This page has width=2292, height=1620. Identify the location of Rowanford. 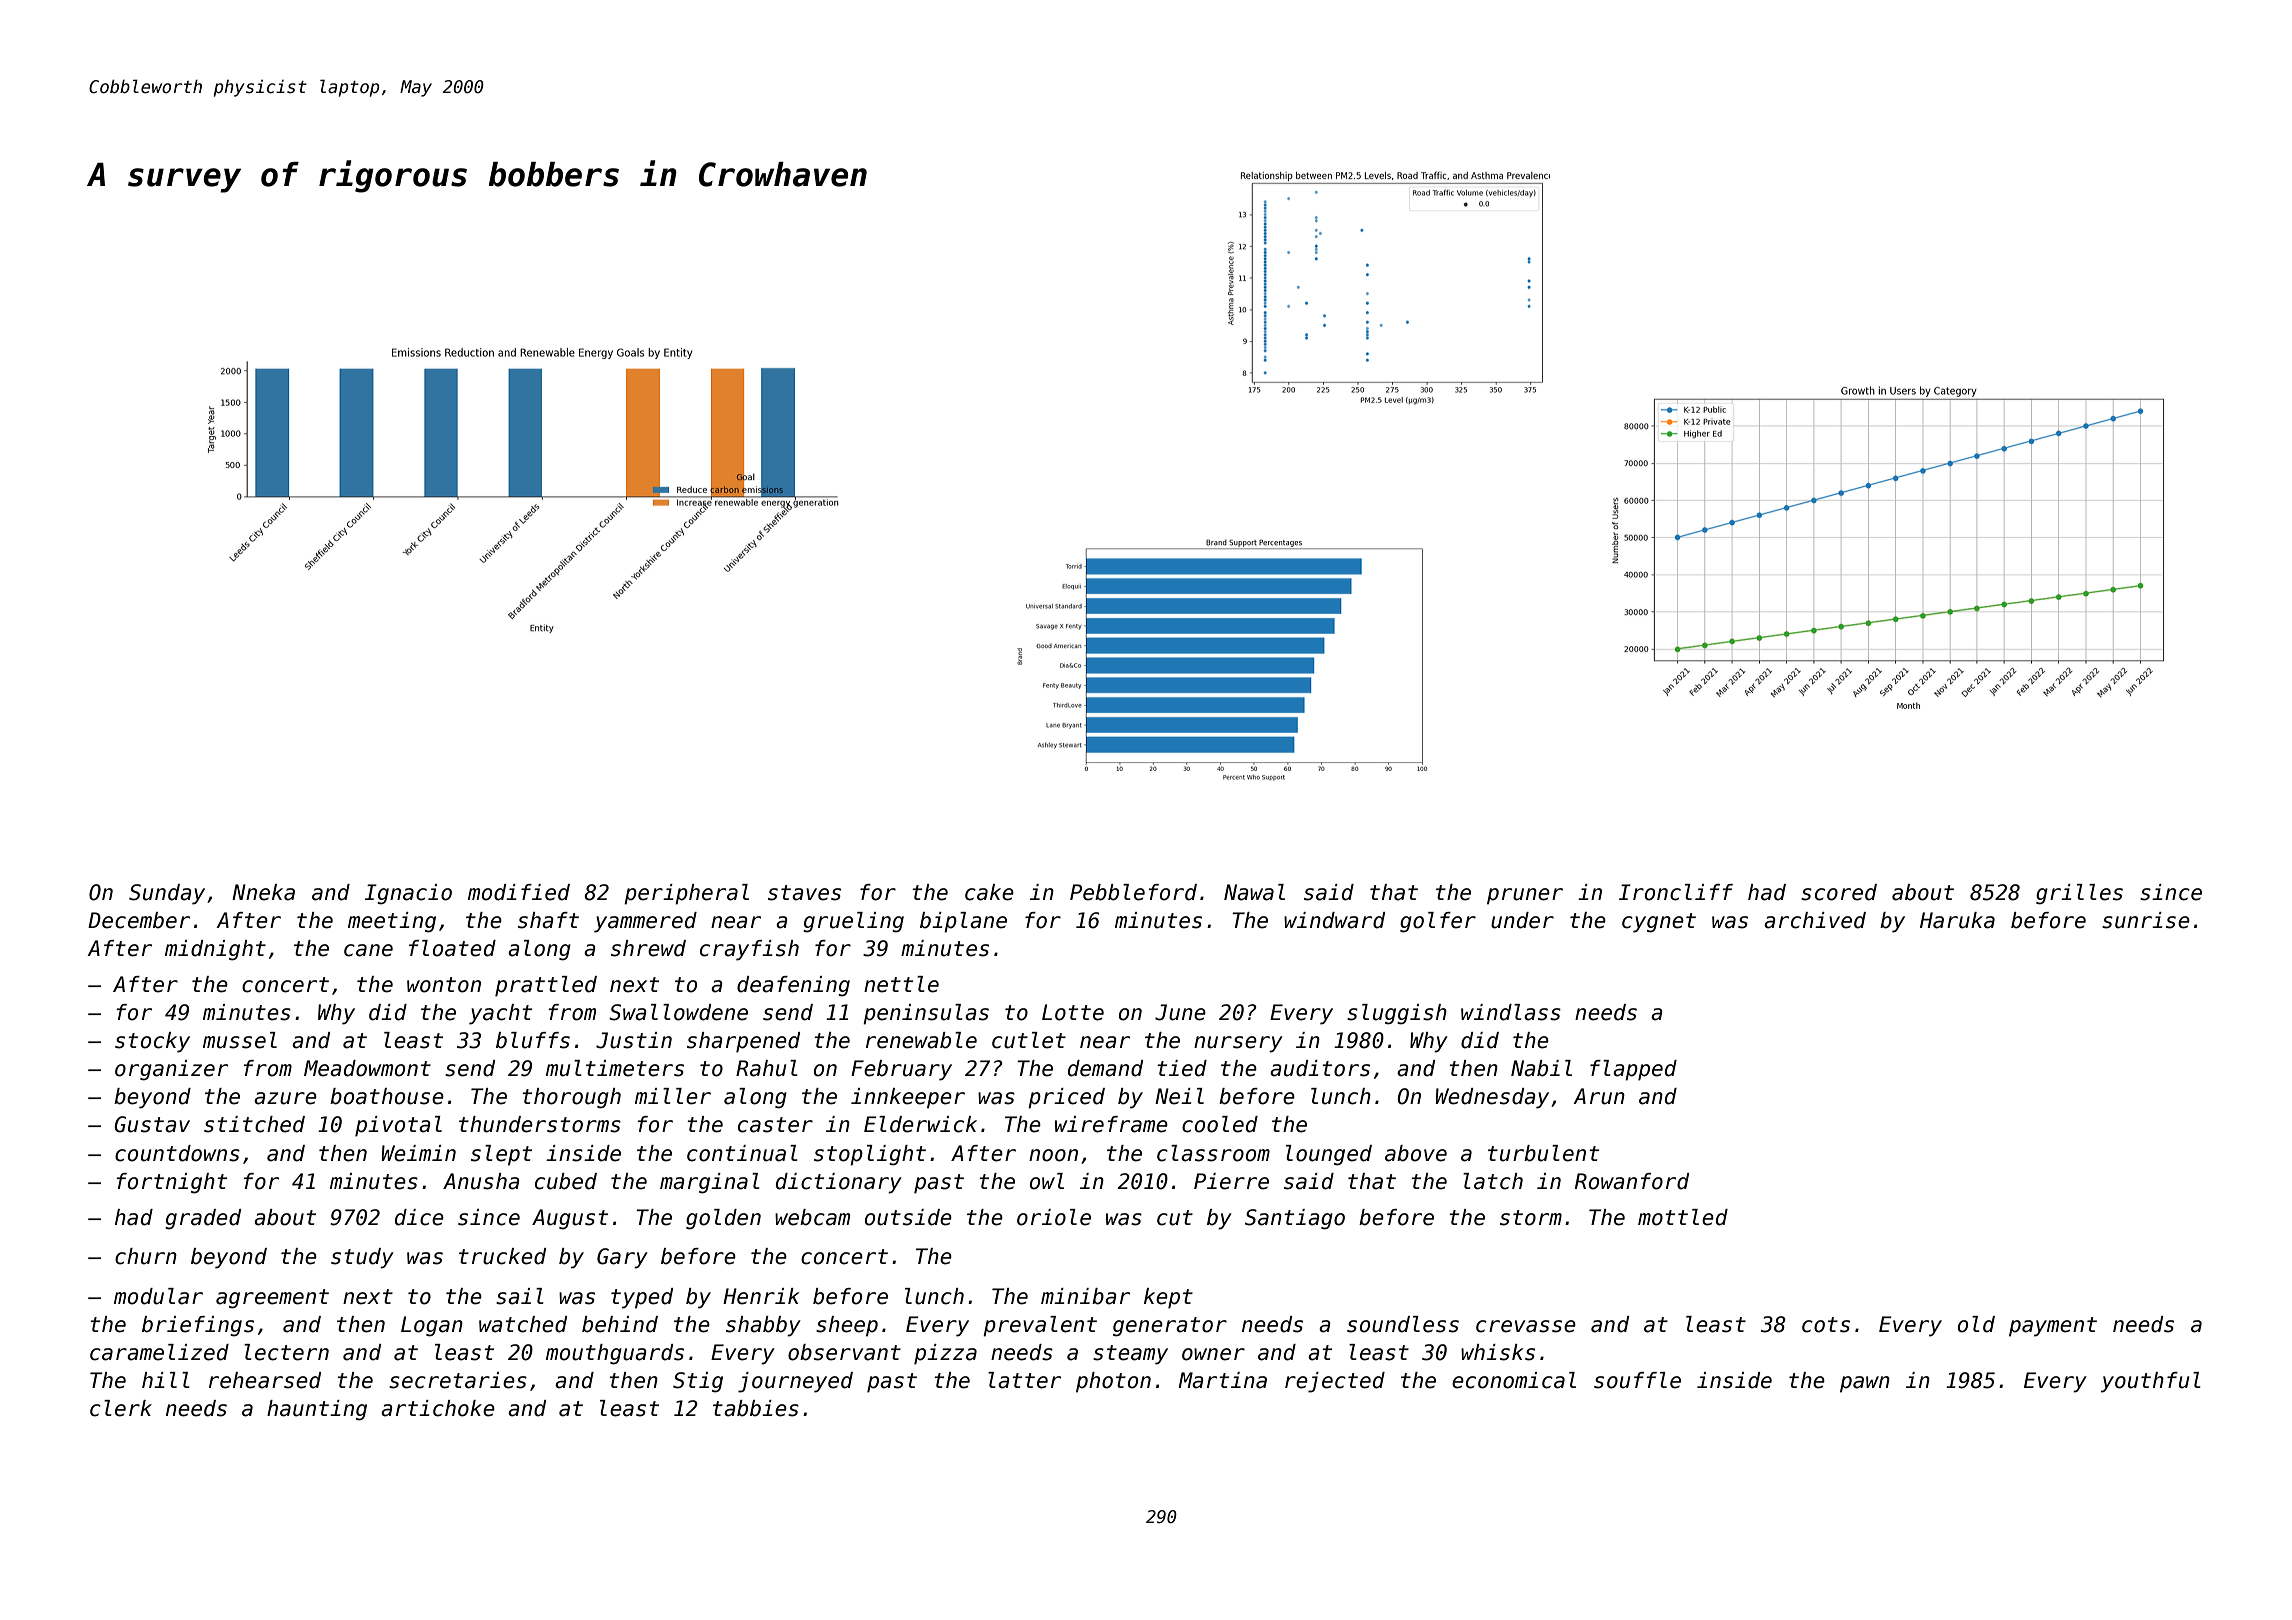
(1632, 1181).
